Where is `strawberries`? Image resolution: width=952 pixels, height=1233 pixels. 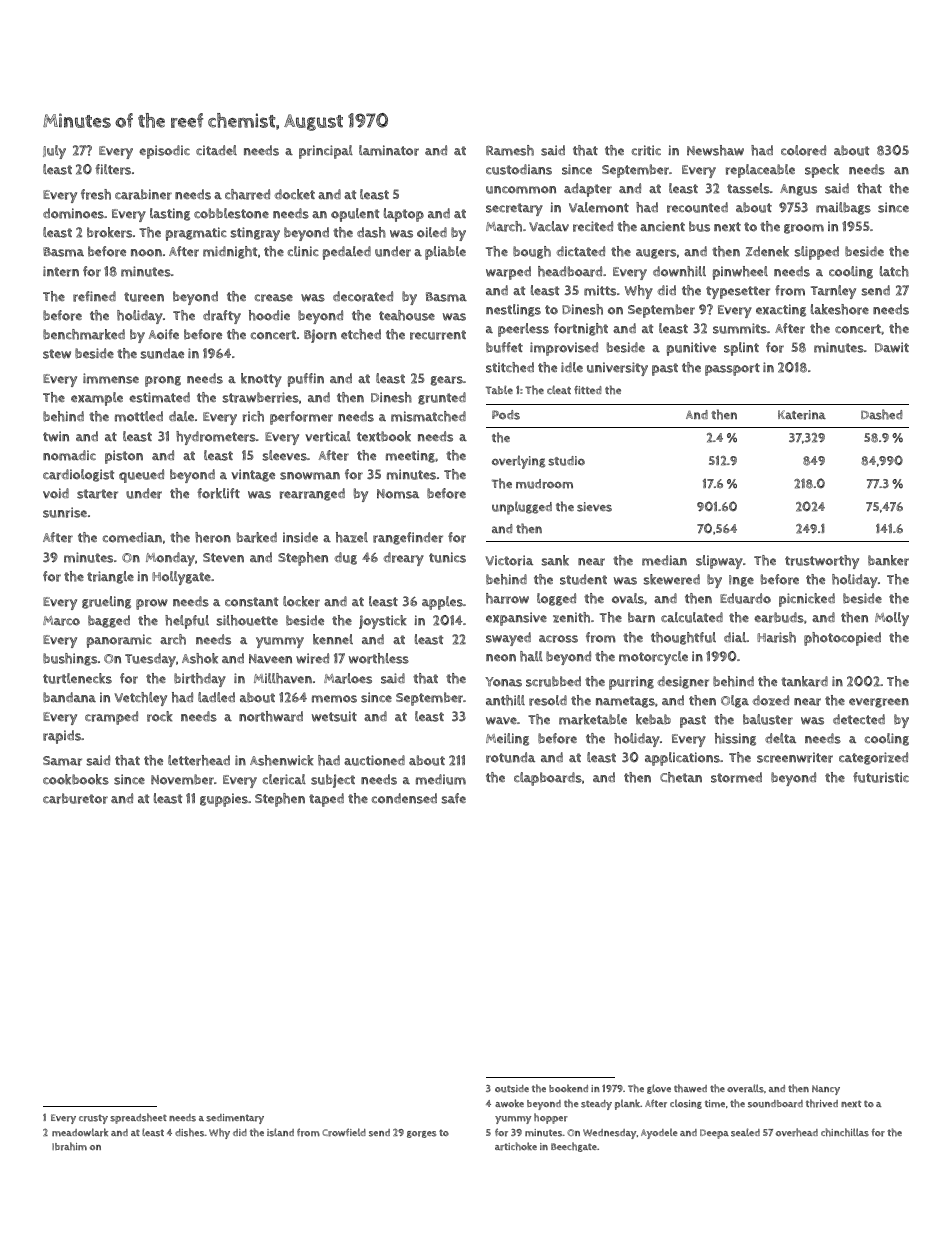 strawberries is located at coordinates (260, 397).
